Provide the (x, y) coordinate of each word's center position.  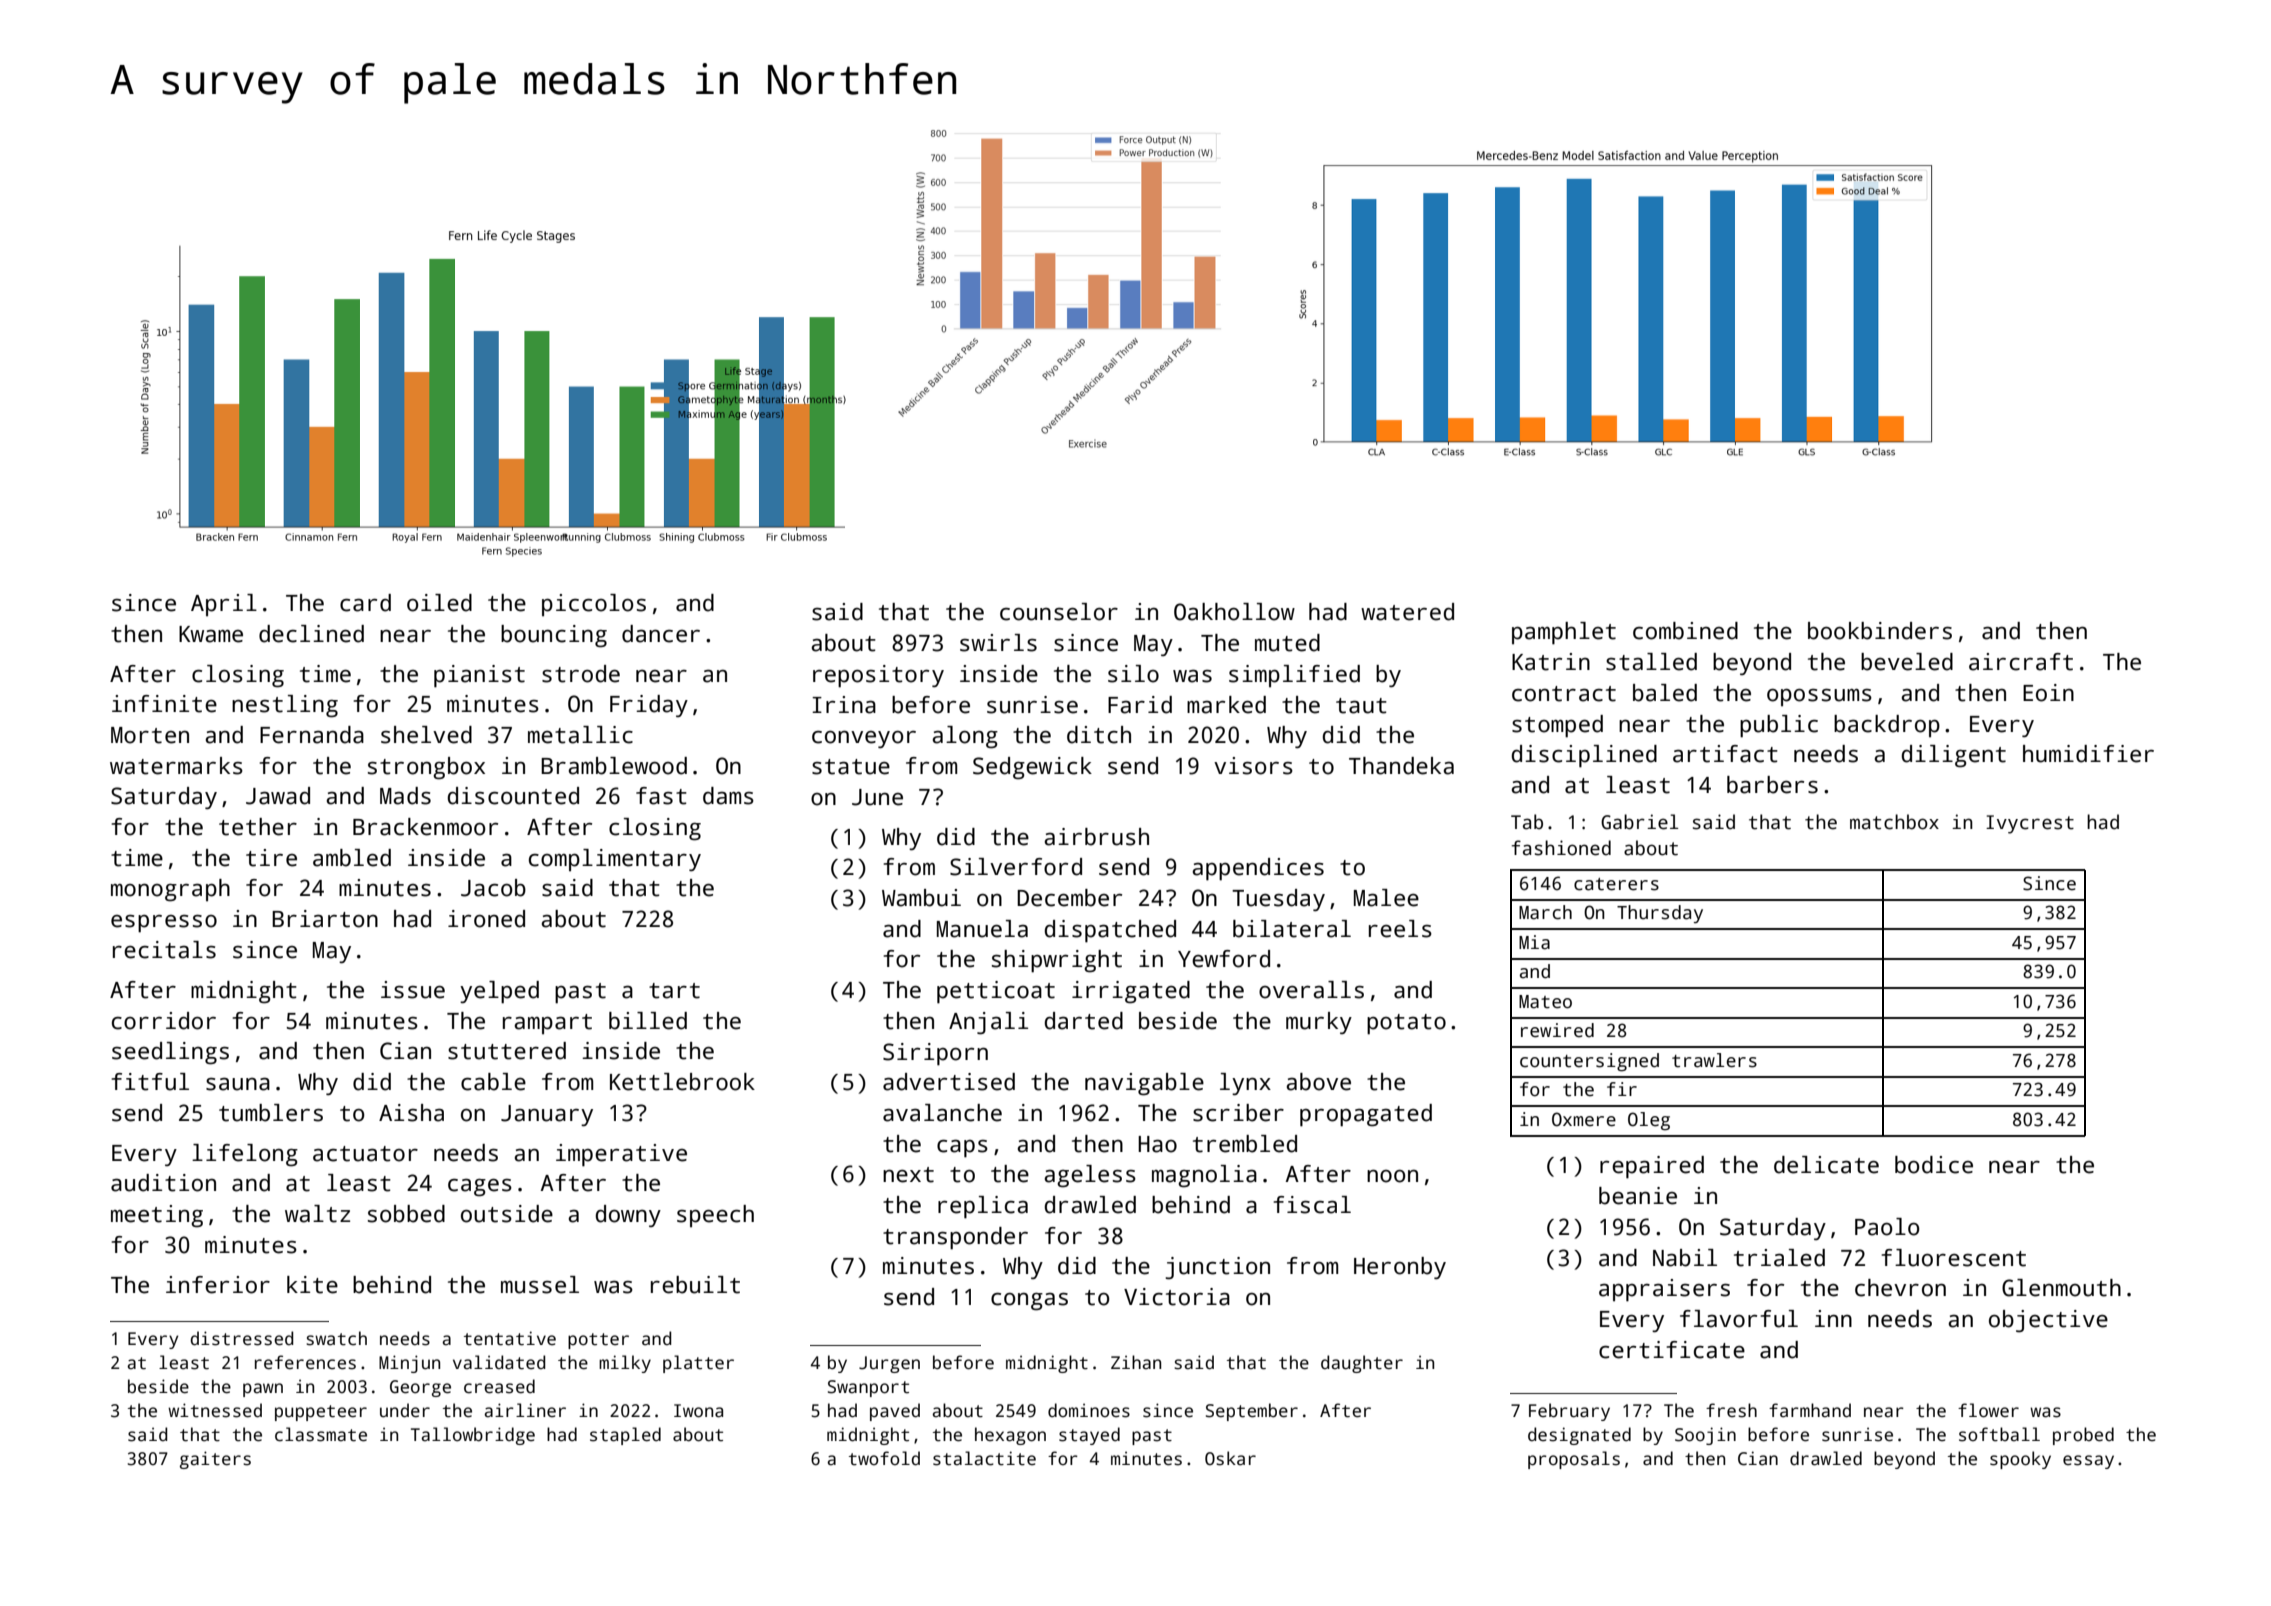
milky (625, 1364)
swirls (998, 643)
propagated (1366, 1115)
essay (2088, 1462)
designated (1579, 1436)
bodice (1934, 1165)
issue (413, 990)
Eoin (2048, 693)
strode (581, 674)
